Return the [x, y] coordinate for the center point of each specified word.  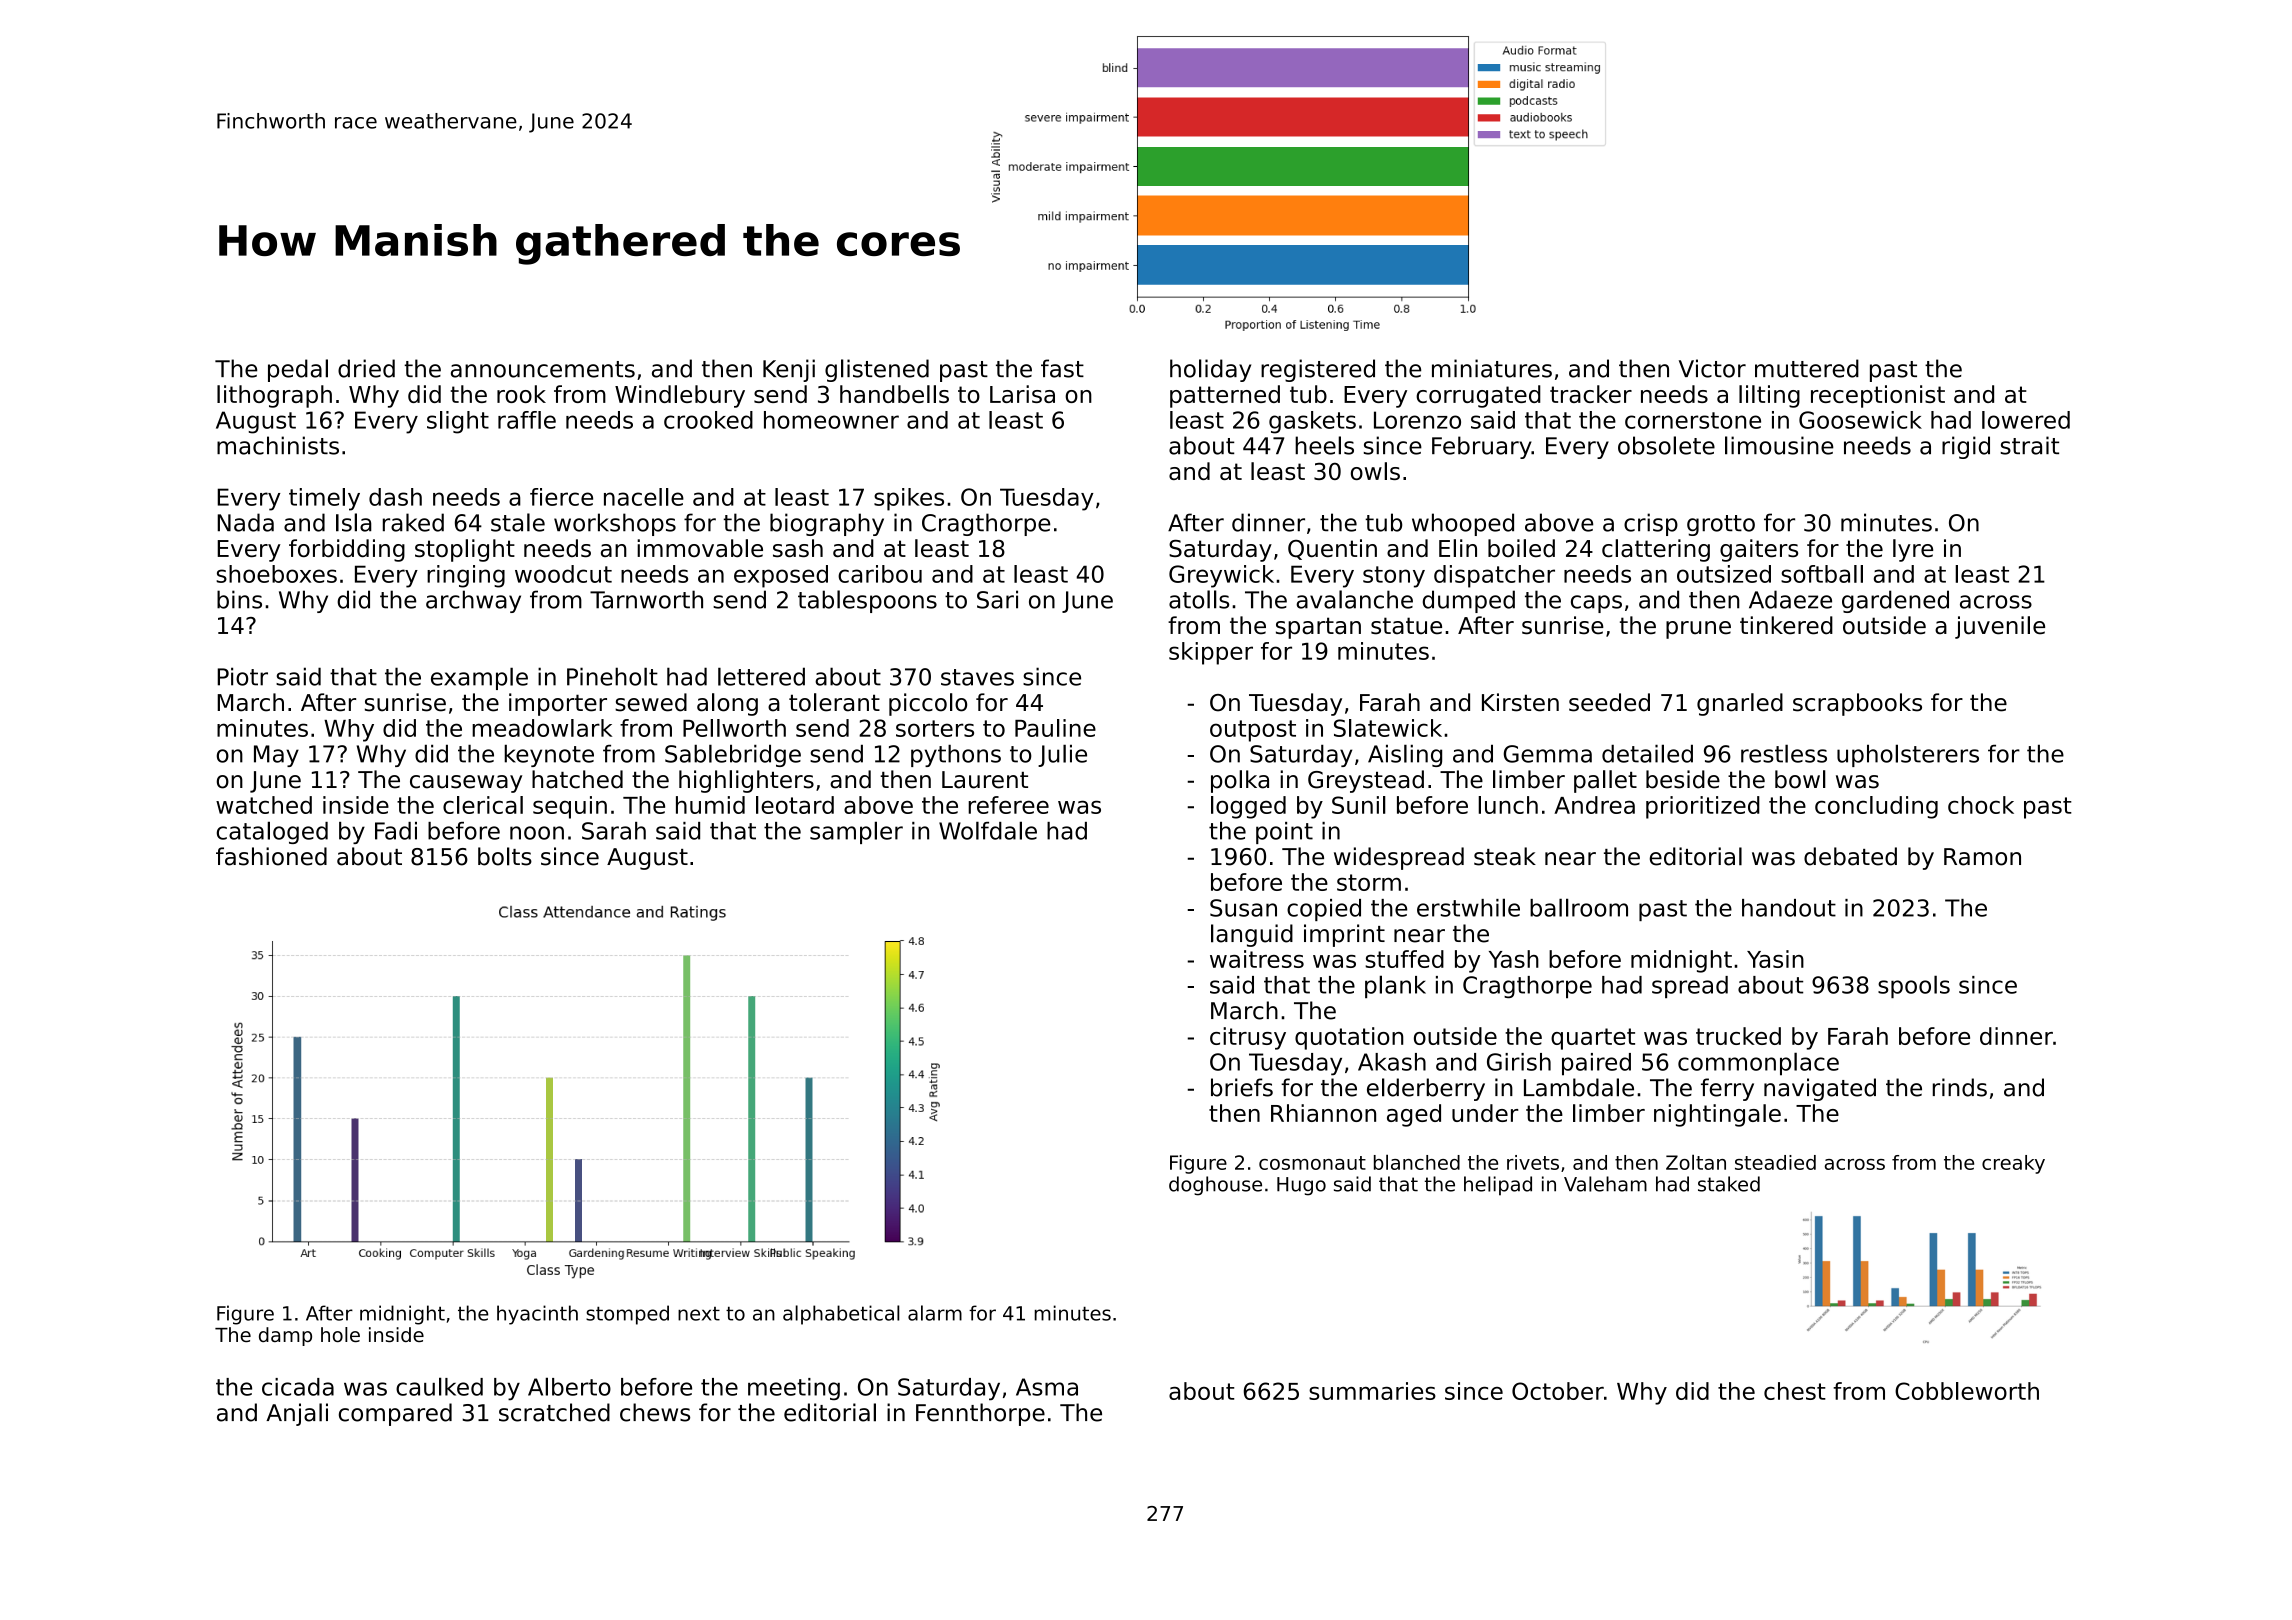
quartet [1593, 1039]
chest [1795, 1391]
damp [285, 1336]
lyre [1913, 550]
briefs [1242, 1087]
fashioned [271, 856]
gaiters [1759, 550]
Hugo [1301, 1186]
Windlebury [680, 396]
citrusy [1248, 1038]
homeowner [831, 420]
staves [977, 677]
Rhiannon [1323, 1113]
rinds [1960, 1087]
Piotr [242, 676]
